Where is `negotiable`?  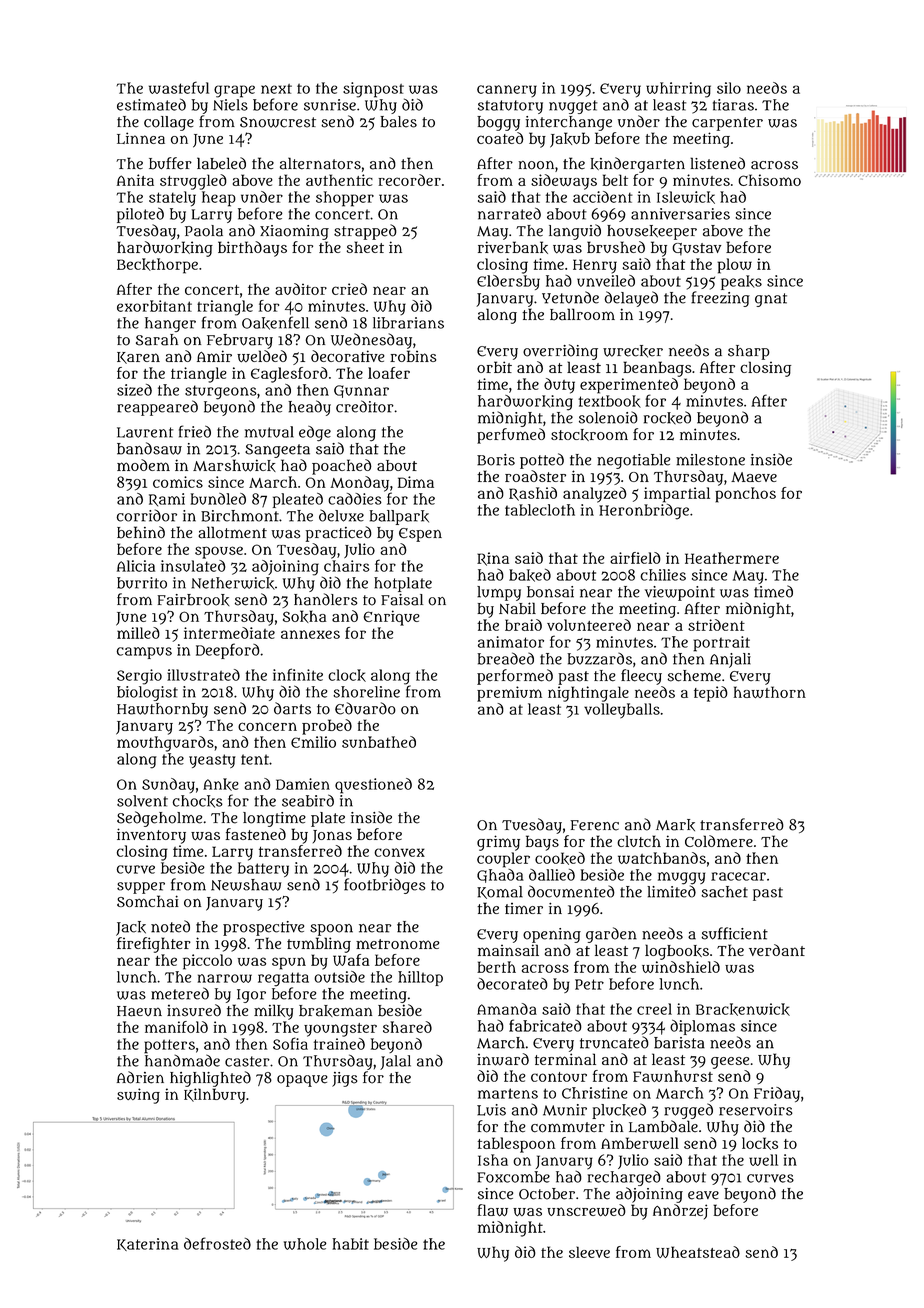 negotiable is located at coordinates (633, 461).
